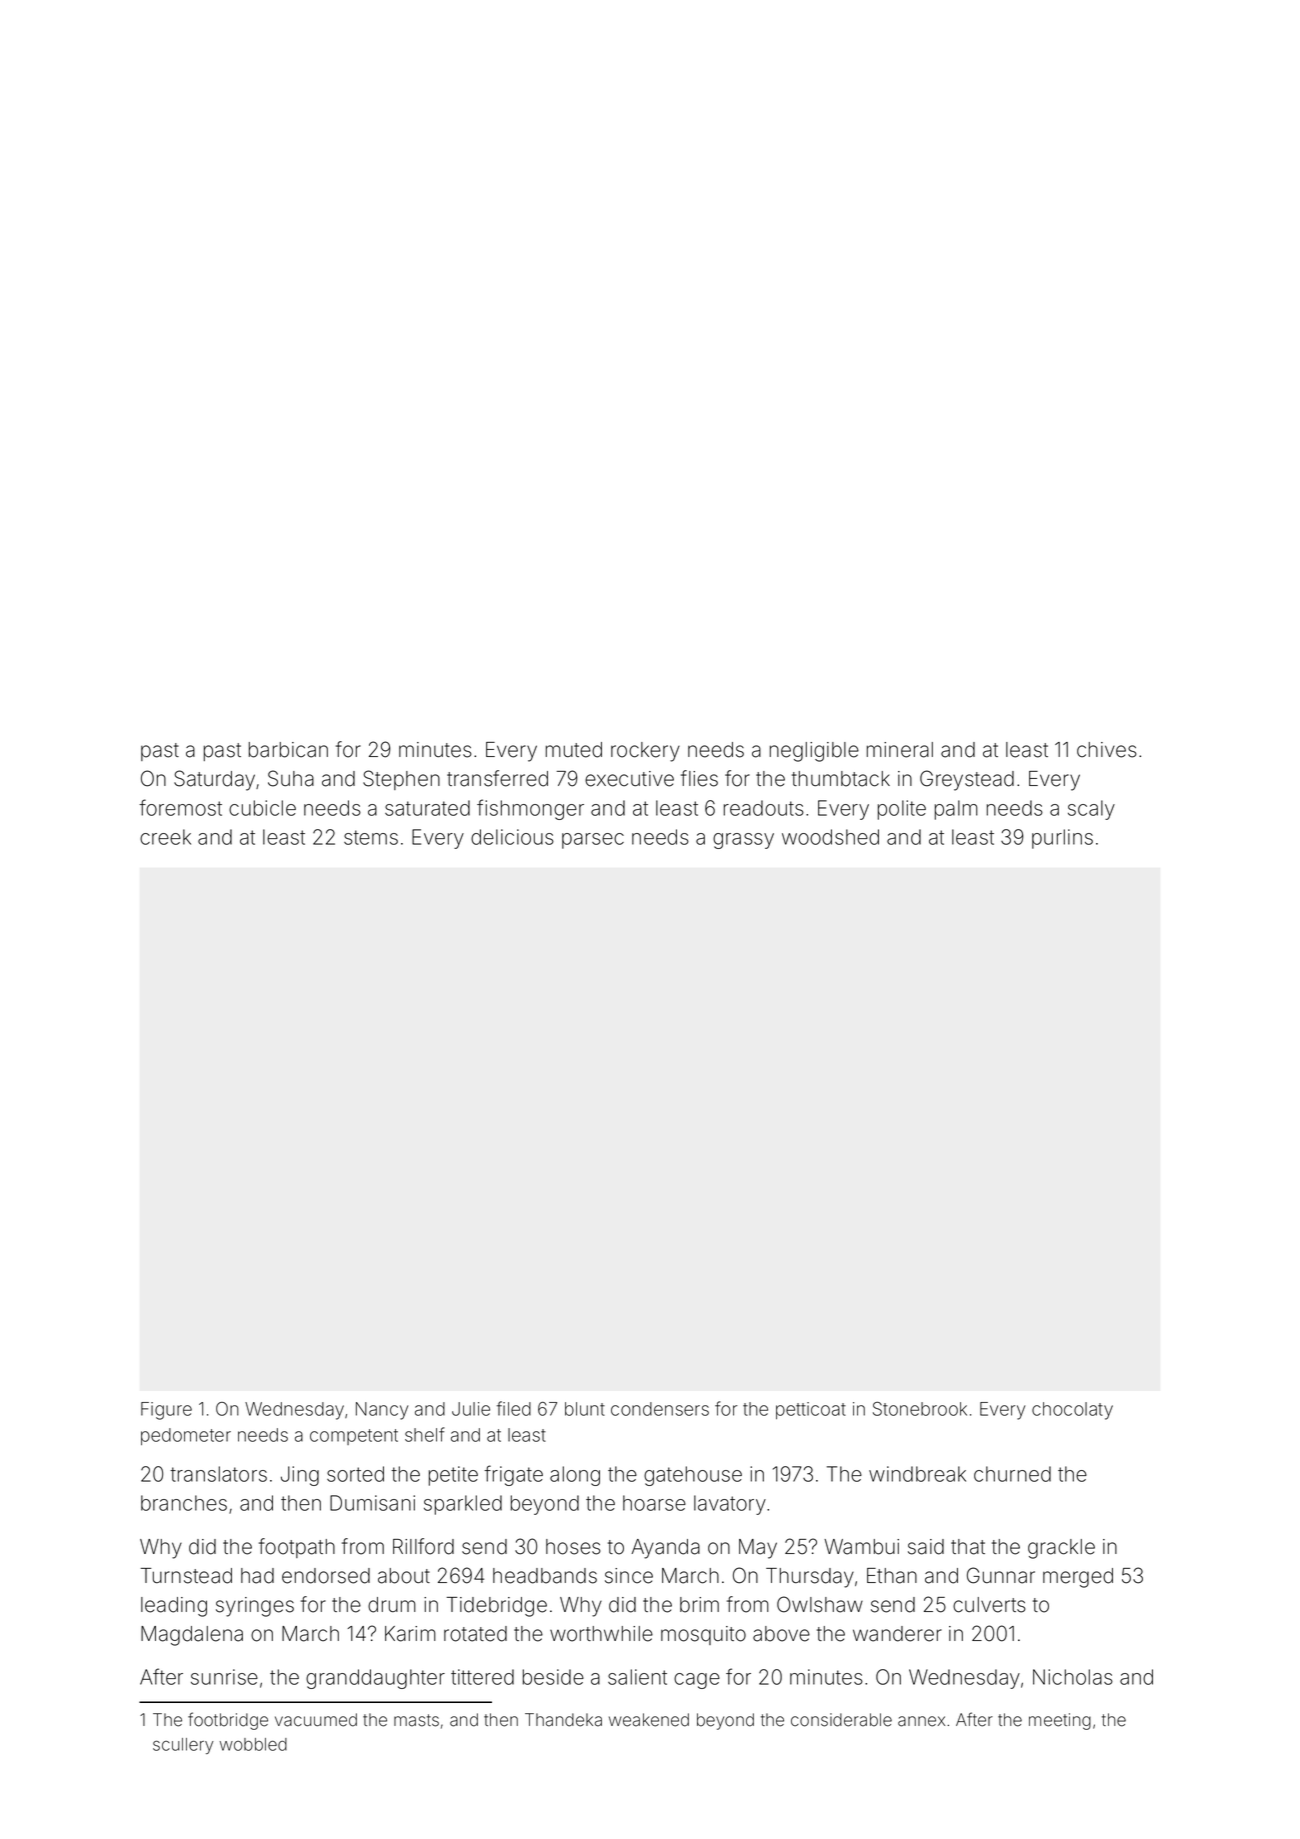 Image resolution: width=1300 pixels, height=1839 pixels. What do you see at coordinates (165, 837) in the page?
I see `creek` at bounding box center [165, 837].
